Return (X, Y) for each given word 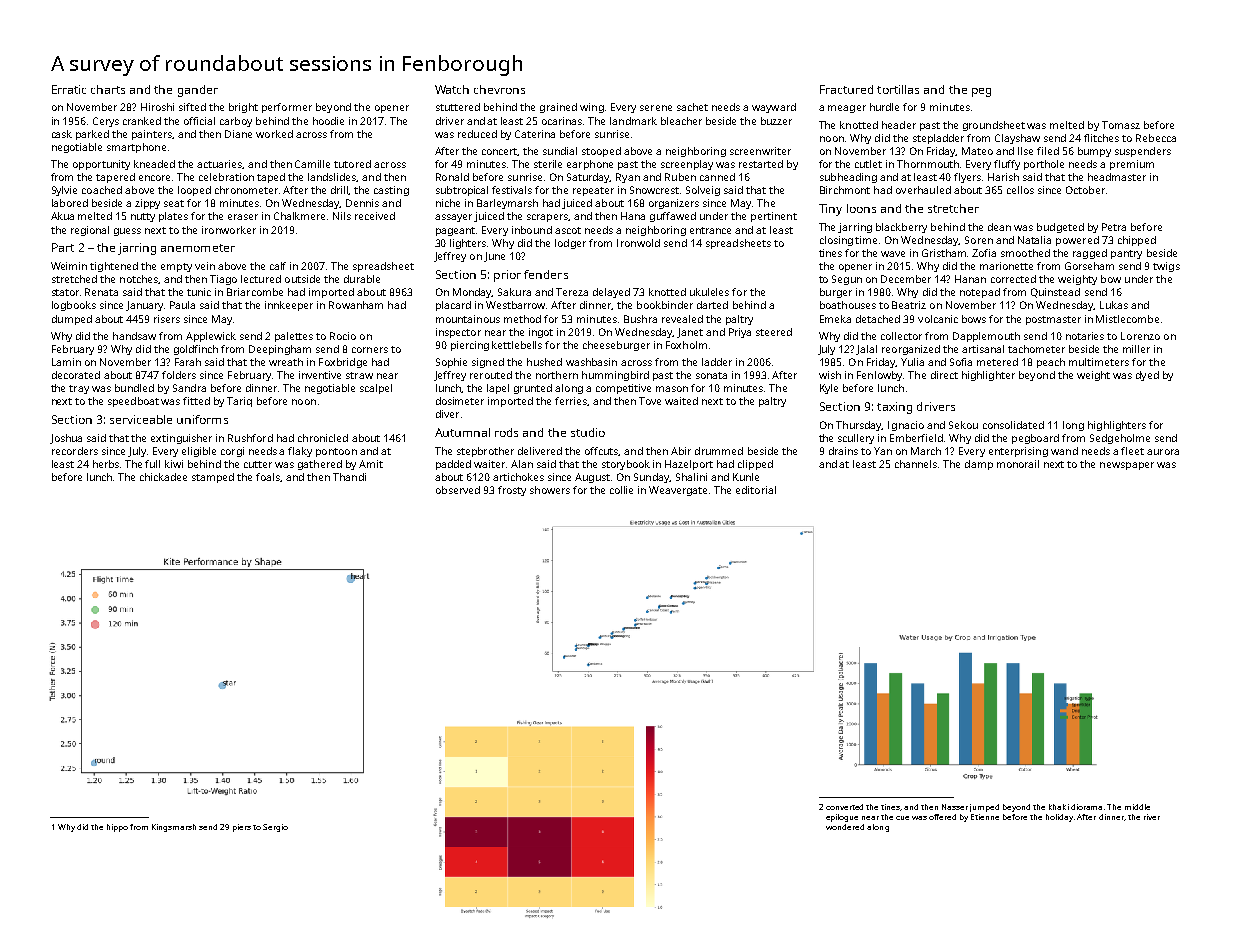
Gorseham (1089, 266)
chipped (1137, 241)
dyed (1147, 376)
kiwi (174, 464)
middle (1137, 807)
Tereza (572, 292)
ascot (568, 230)
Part (63, 247)
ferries (571, 401)
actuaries (220, 164)
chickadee (163, 477)
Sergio (275, 828)
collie (621, 490)
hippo (117, 828)
